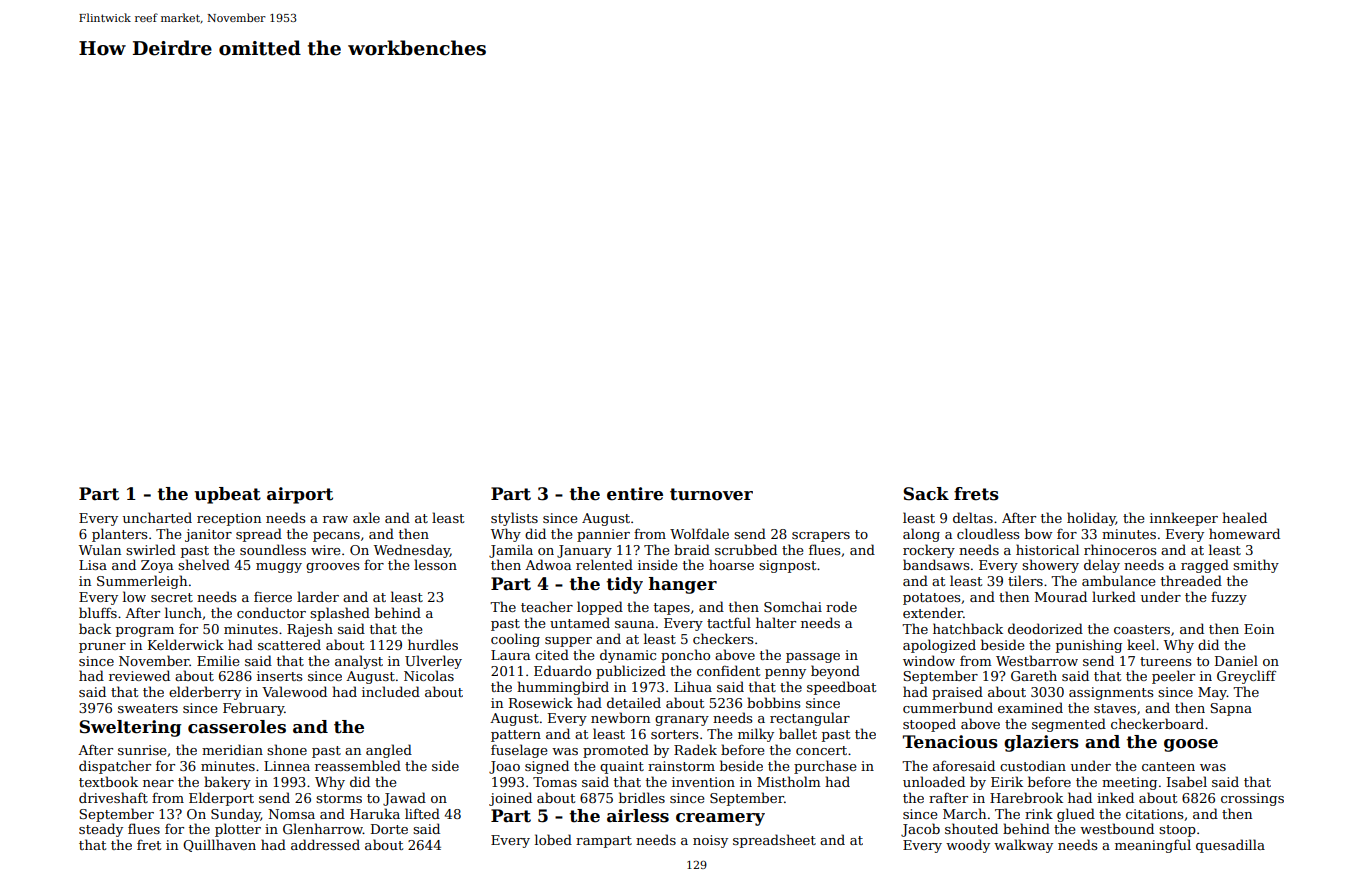 Image resolution: width=1372 pixels, height=887 pixels. I want to click on Linnea, so click(287, 766).
